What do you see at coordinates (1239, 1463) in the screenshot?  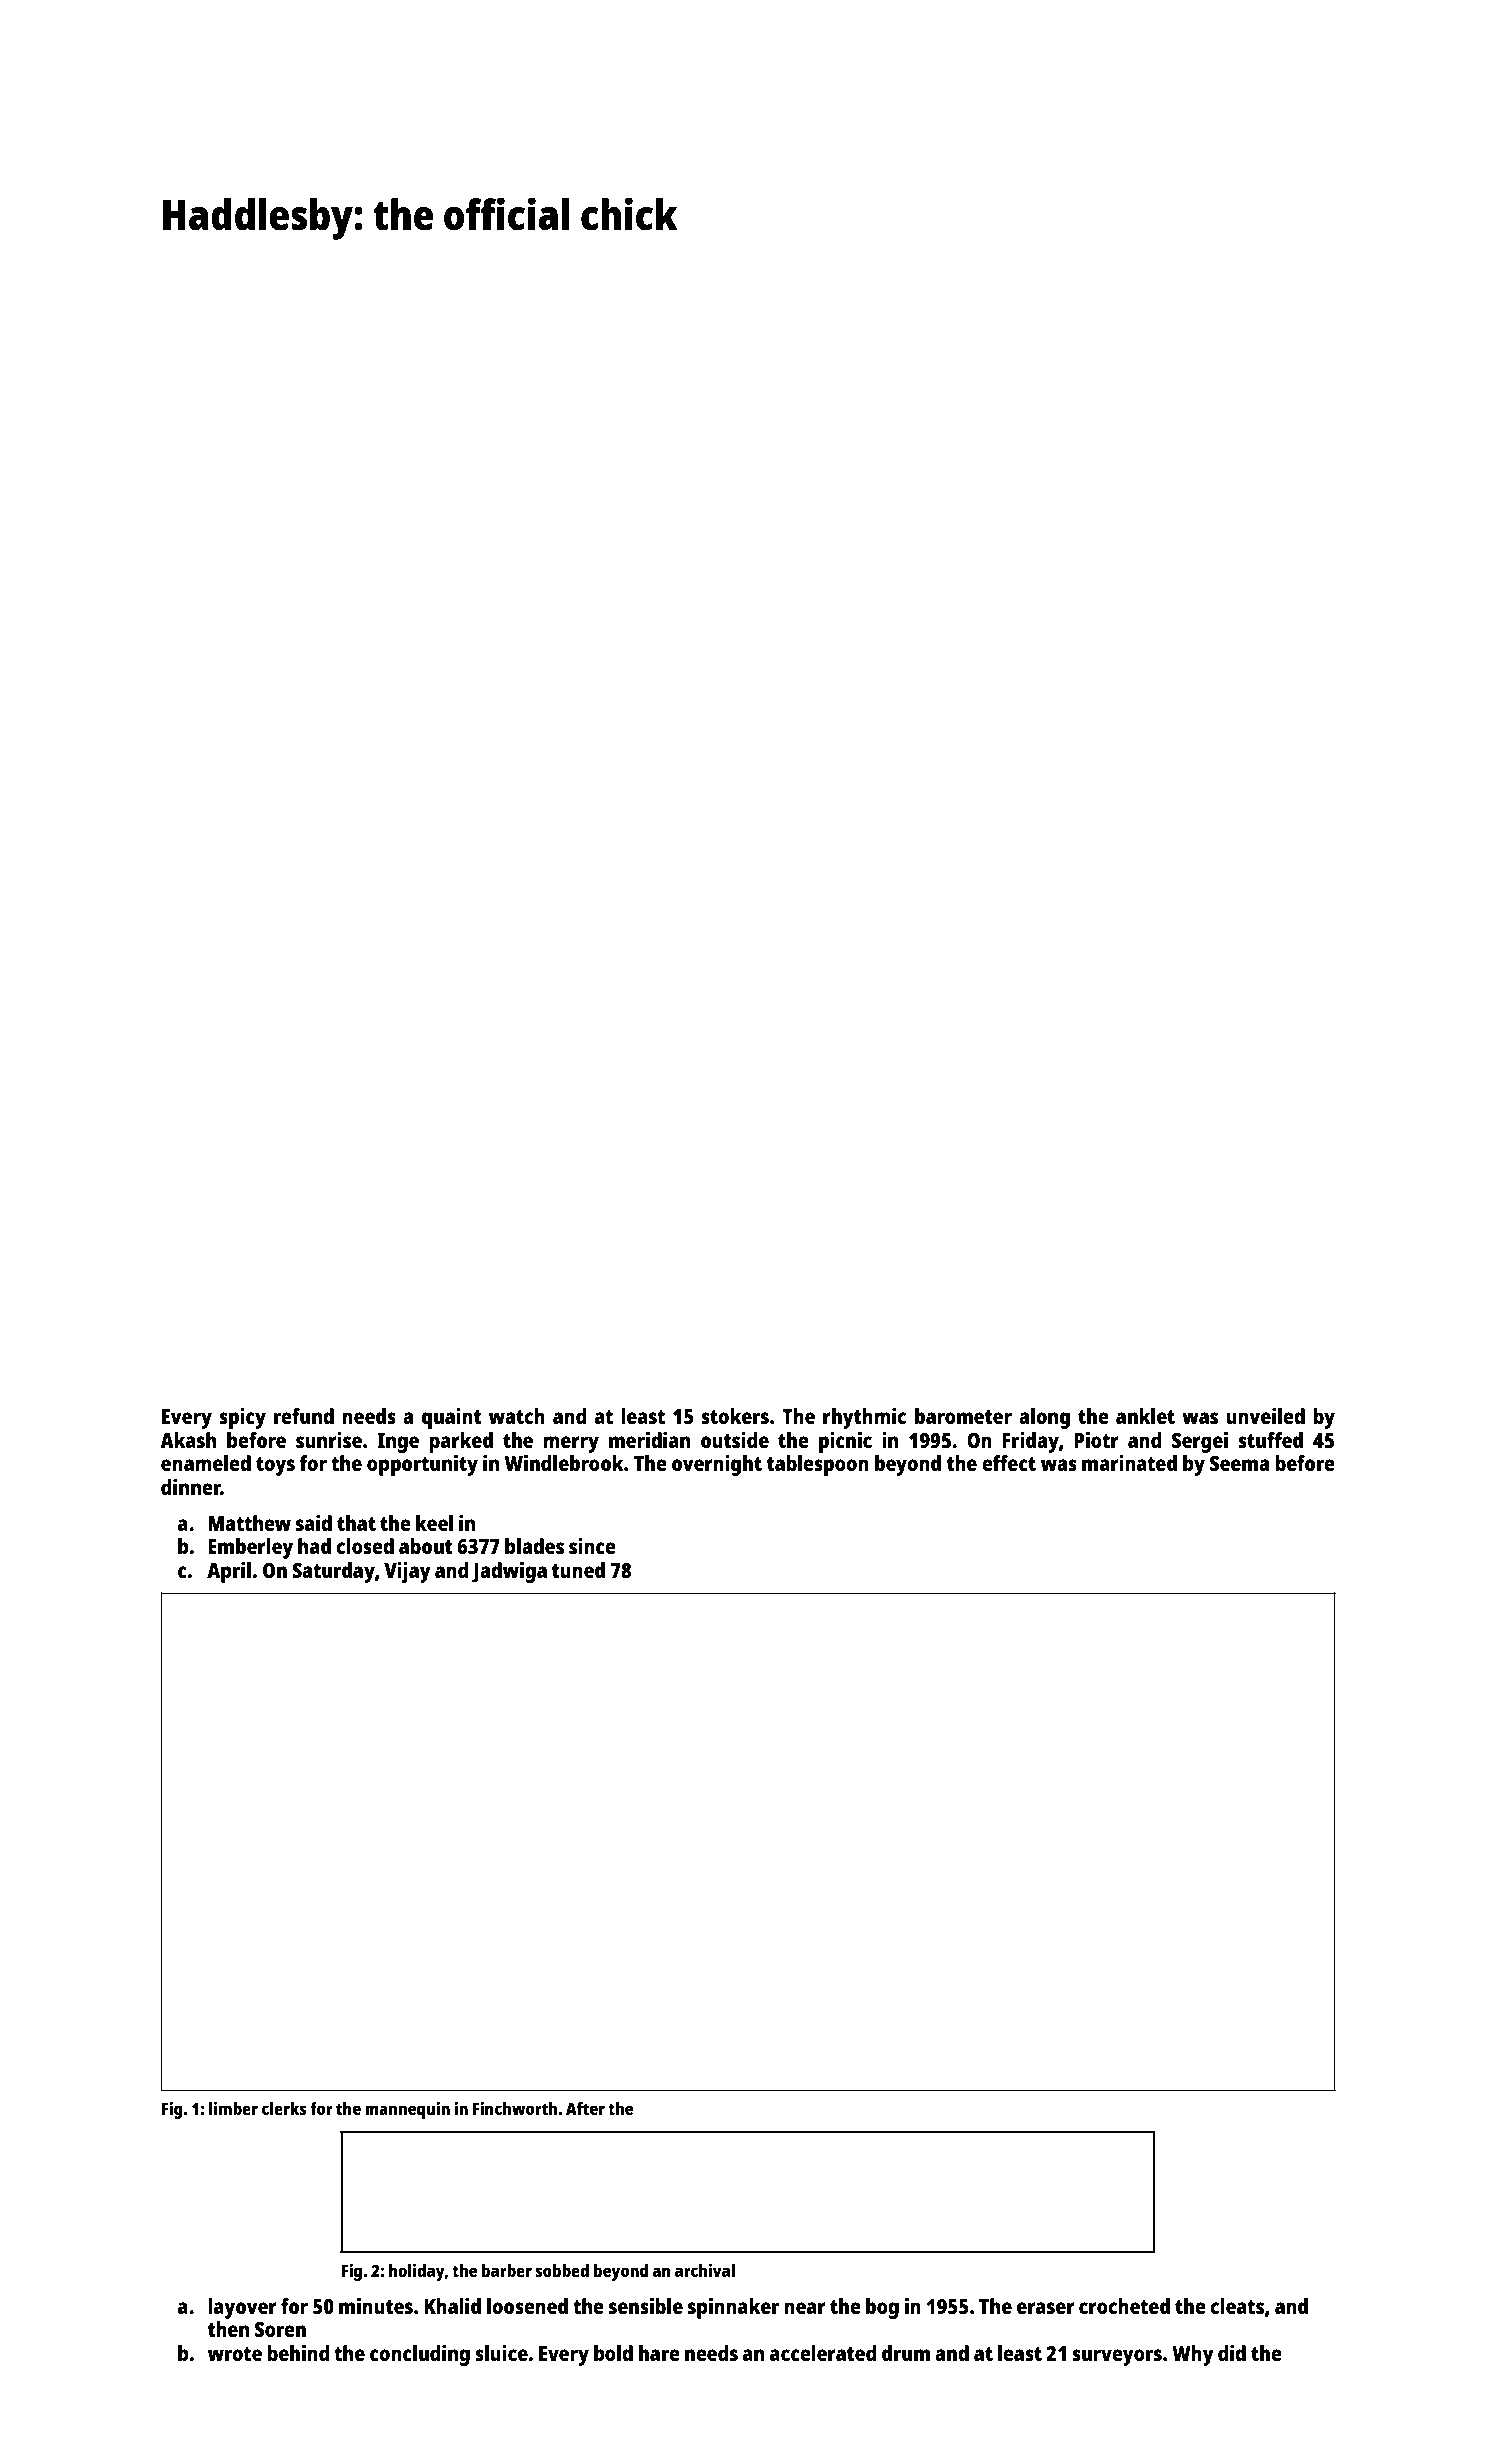 I see `Seema` at bounding box center [1239, 1463].
